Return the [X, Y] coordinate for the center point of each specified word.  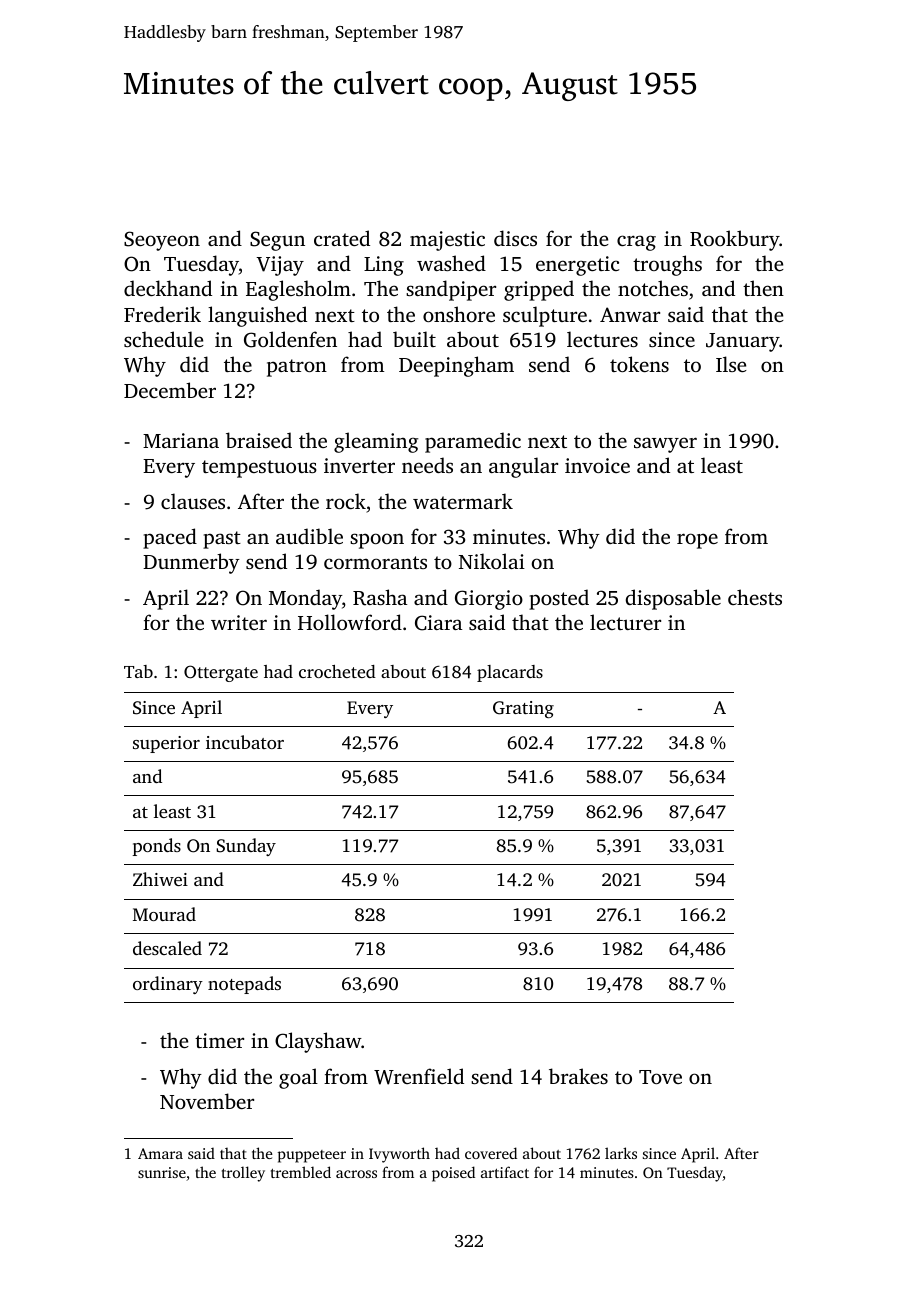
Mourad [164, 914]
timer [219, 1040]
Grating [523, 709]
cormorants [375, 562]
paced [170, 538]
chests [755, 597]
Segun [277, 241]
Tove [660, 1077]
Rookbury [735, 240]
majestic [447, 241]
